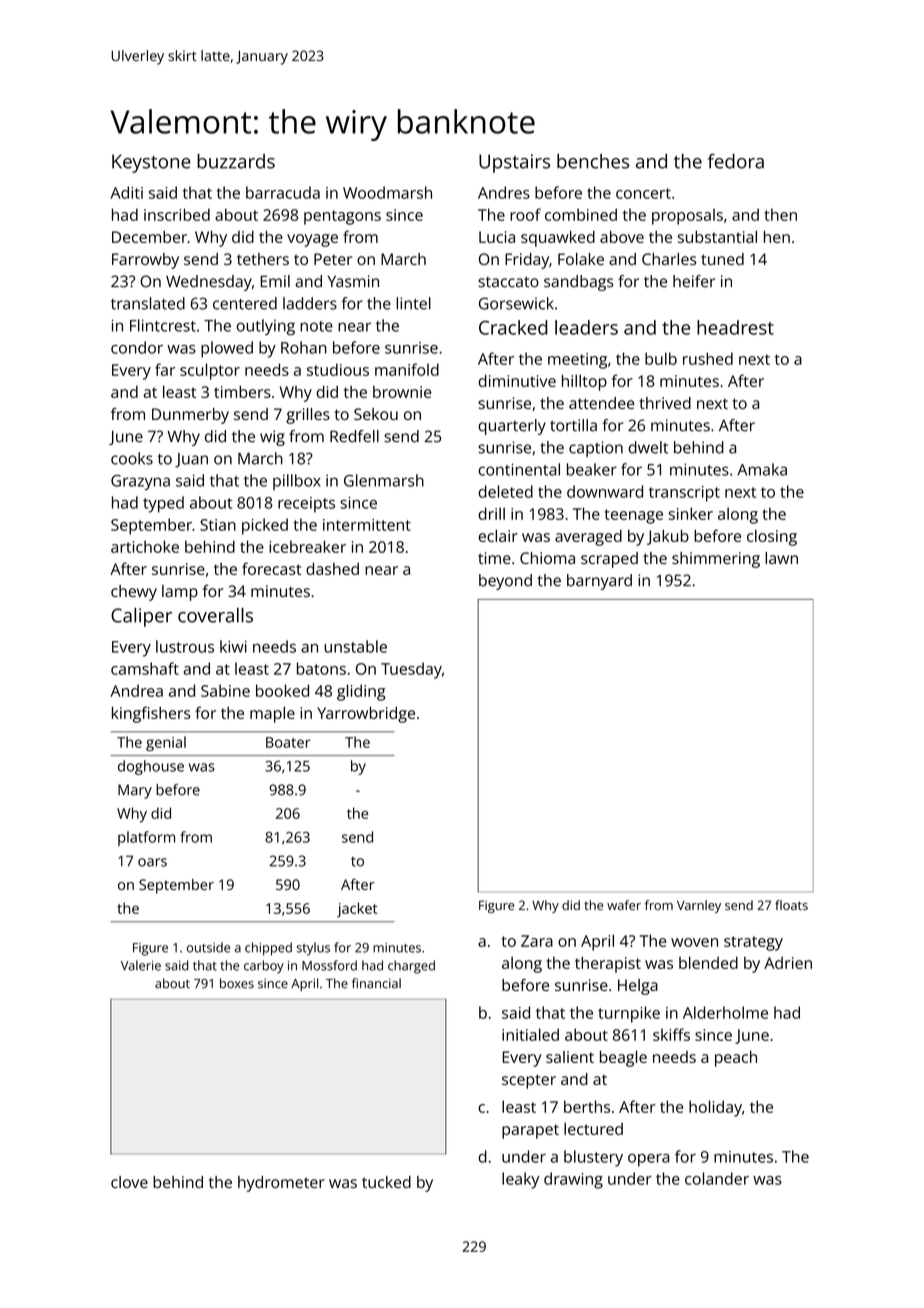  What do you see at coordinates (236, 161) in the image?
I see `buzzards` at bounding box center [236, 161].
